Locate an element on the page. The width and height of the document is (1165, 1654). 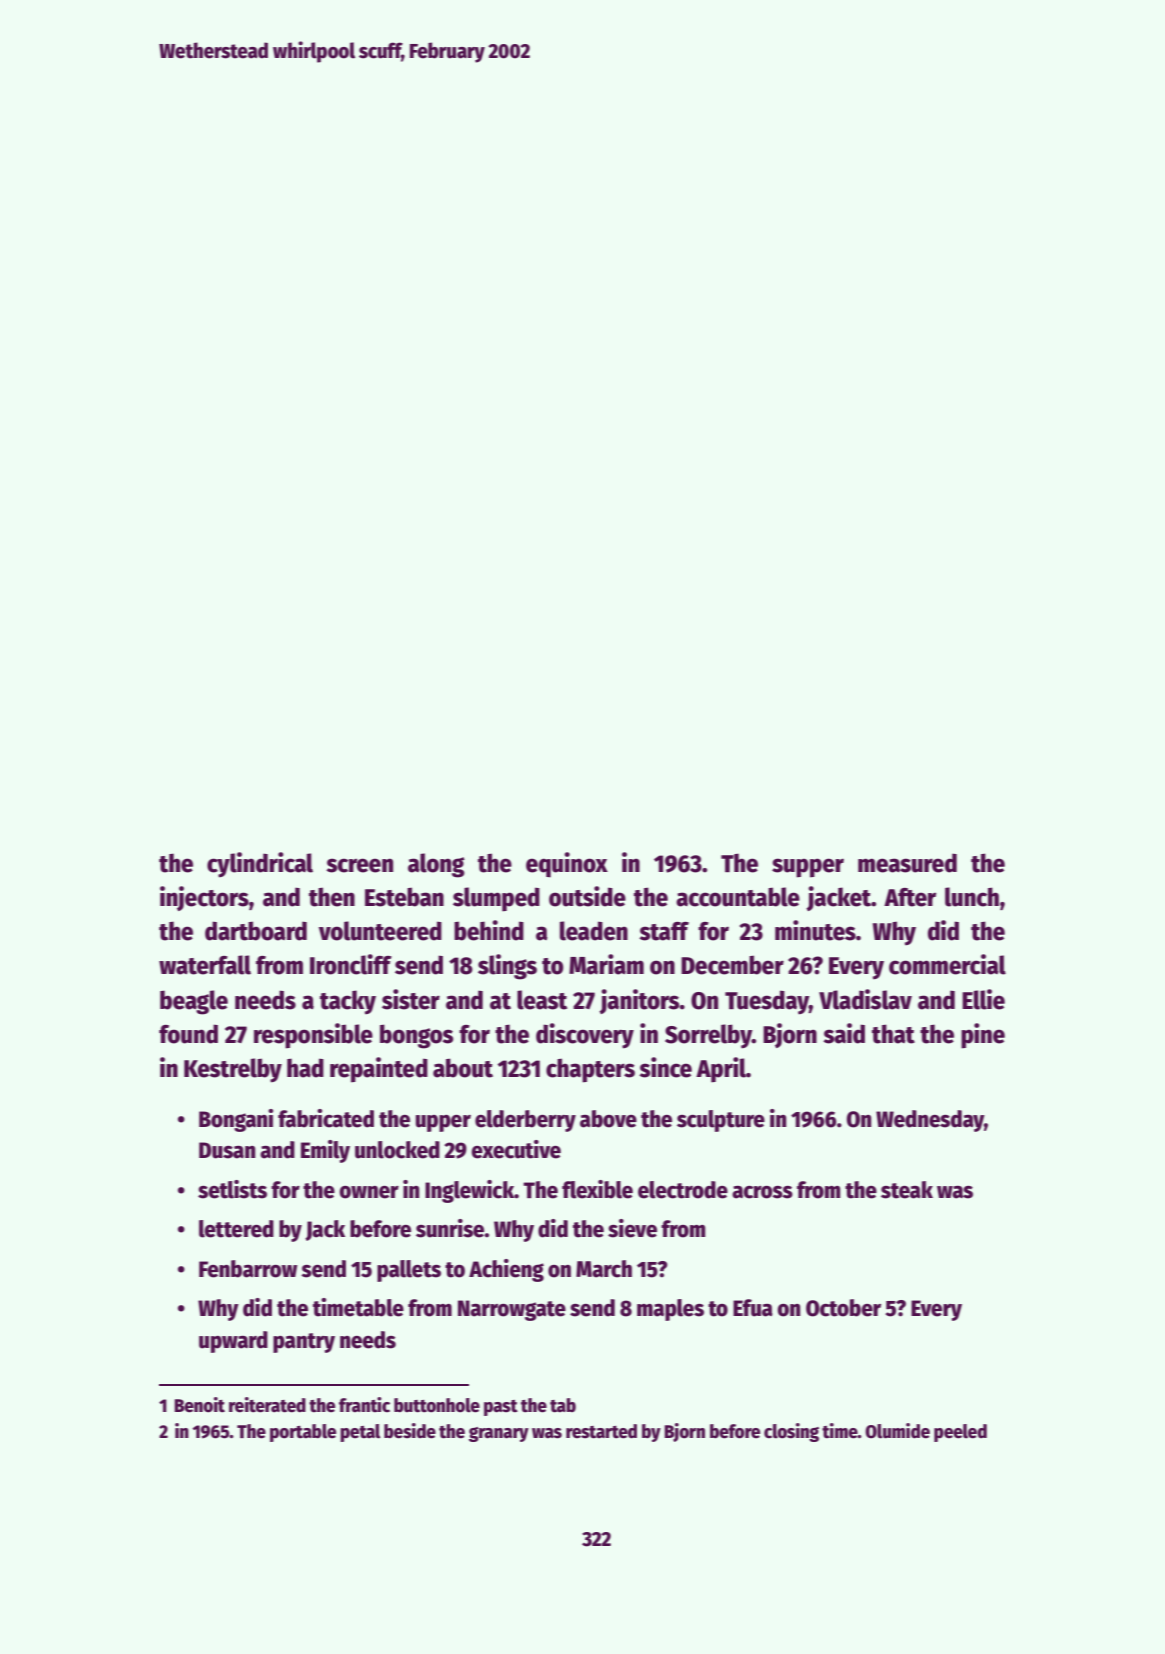
past is located at coordinates (501, 1408).
